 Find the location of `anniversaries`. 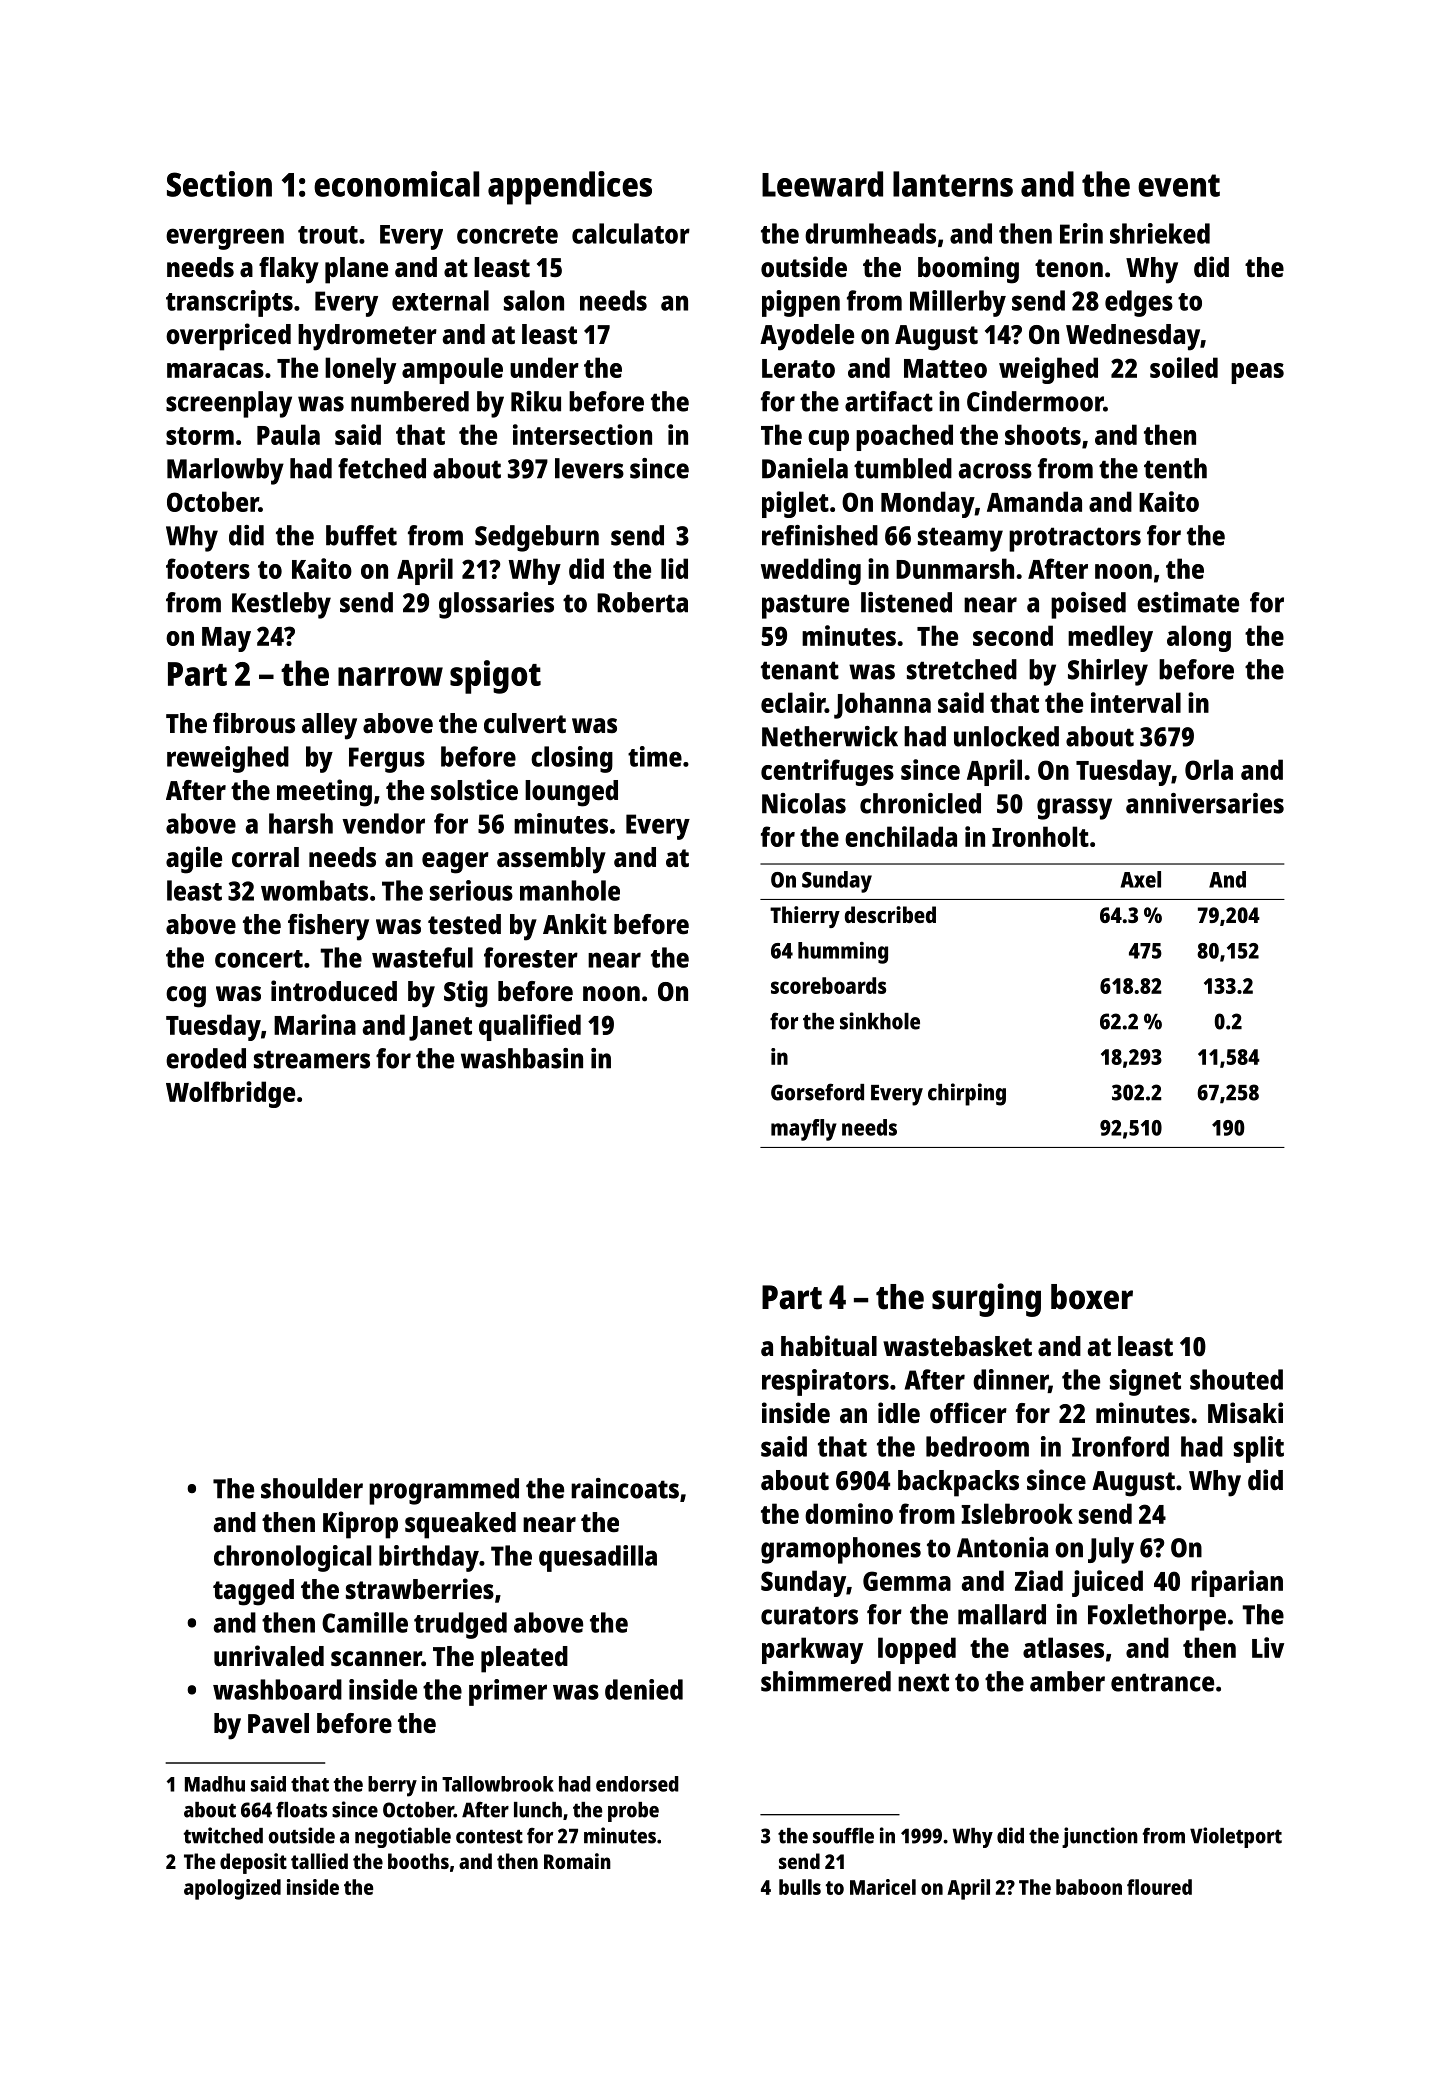

anniversaries is located at coordinates (1205, 803).
